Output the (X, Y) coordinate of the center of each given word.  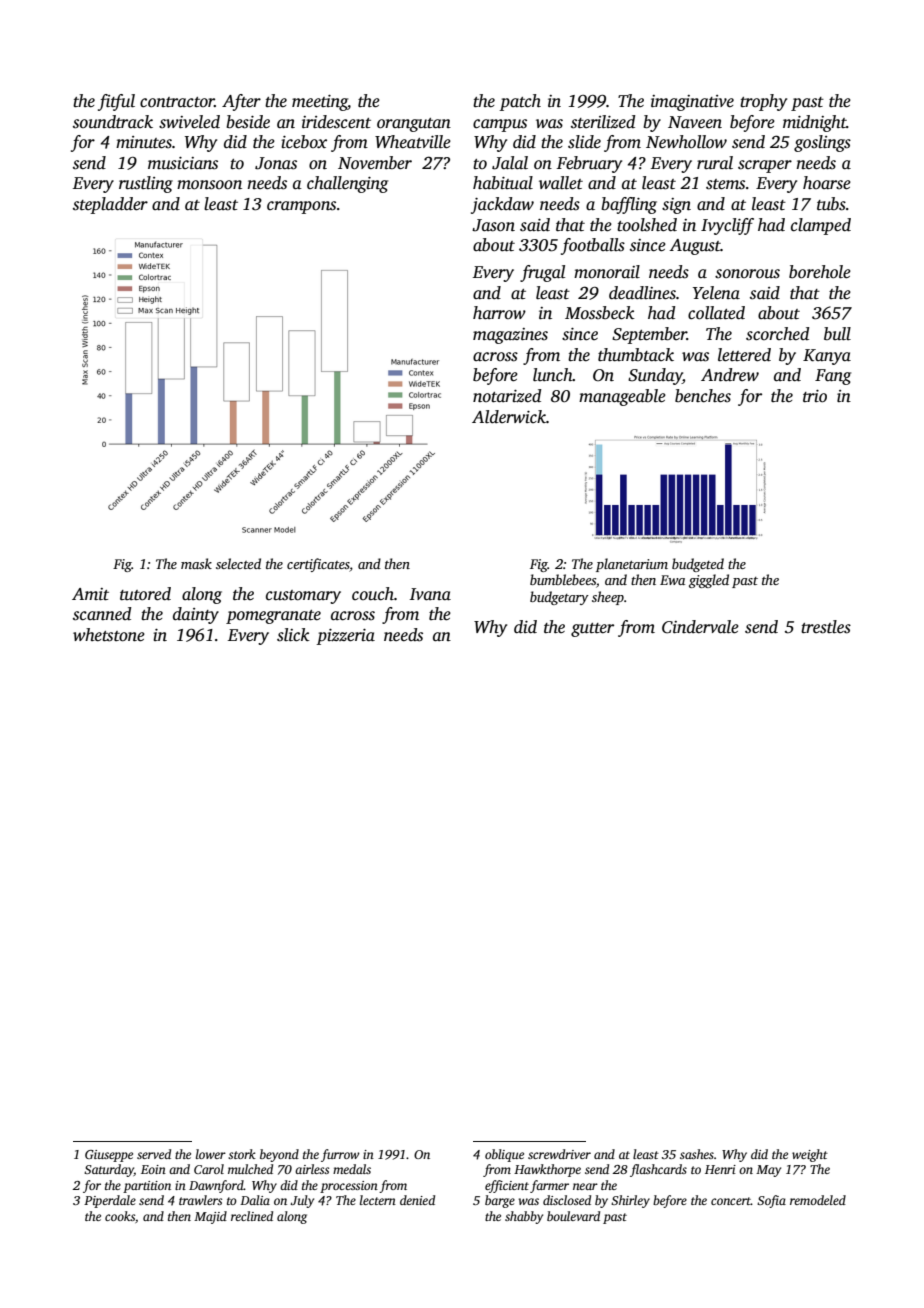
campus (500, 125)
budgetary (559, 598)
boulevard (573, 1216)
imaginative (692, 103)
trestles (826, 627)
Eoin (153, 1169)
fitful (116, 102)
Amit (90, 594)
